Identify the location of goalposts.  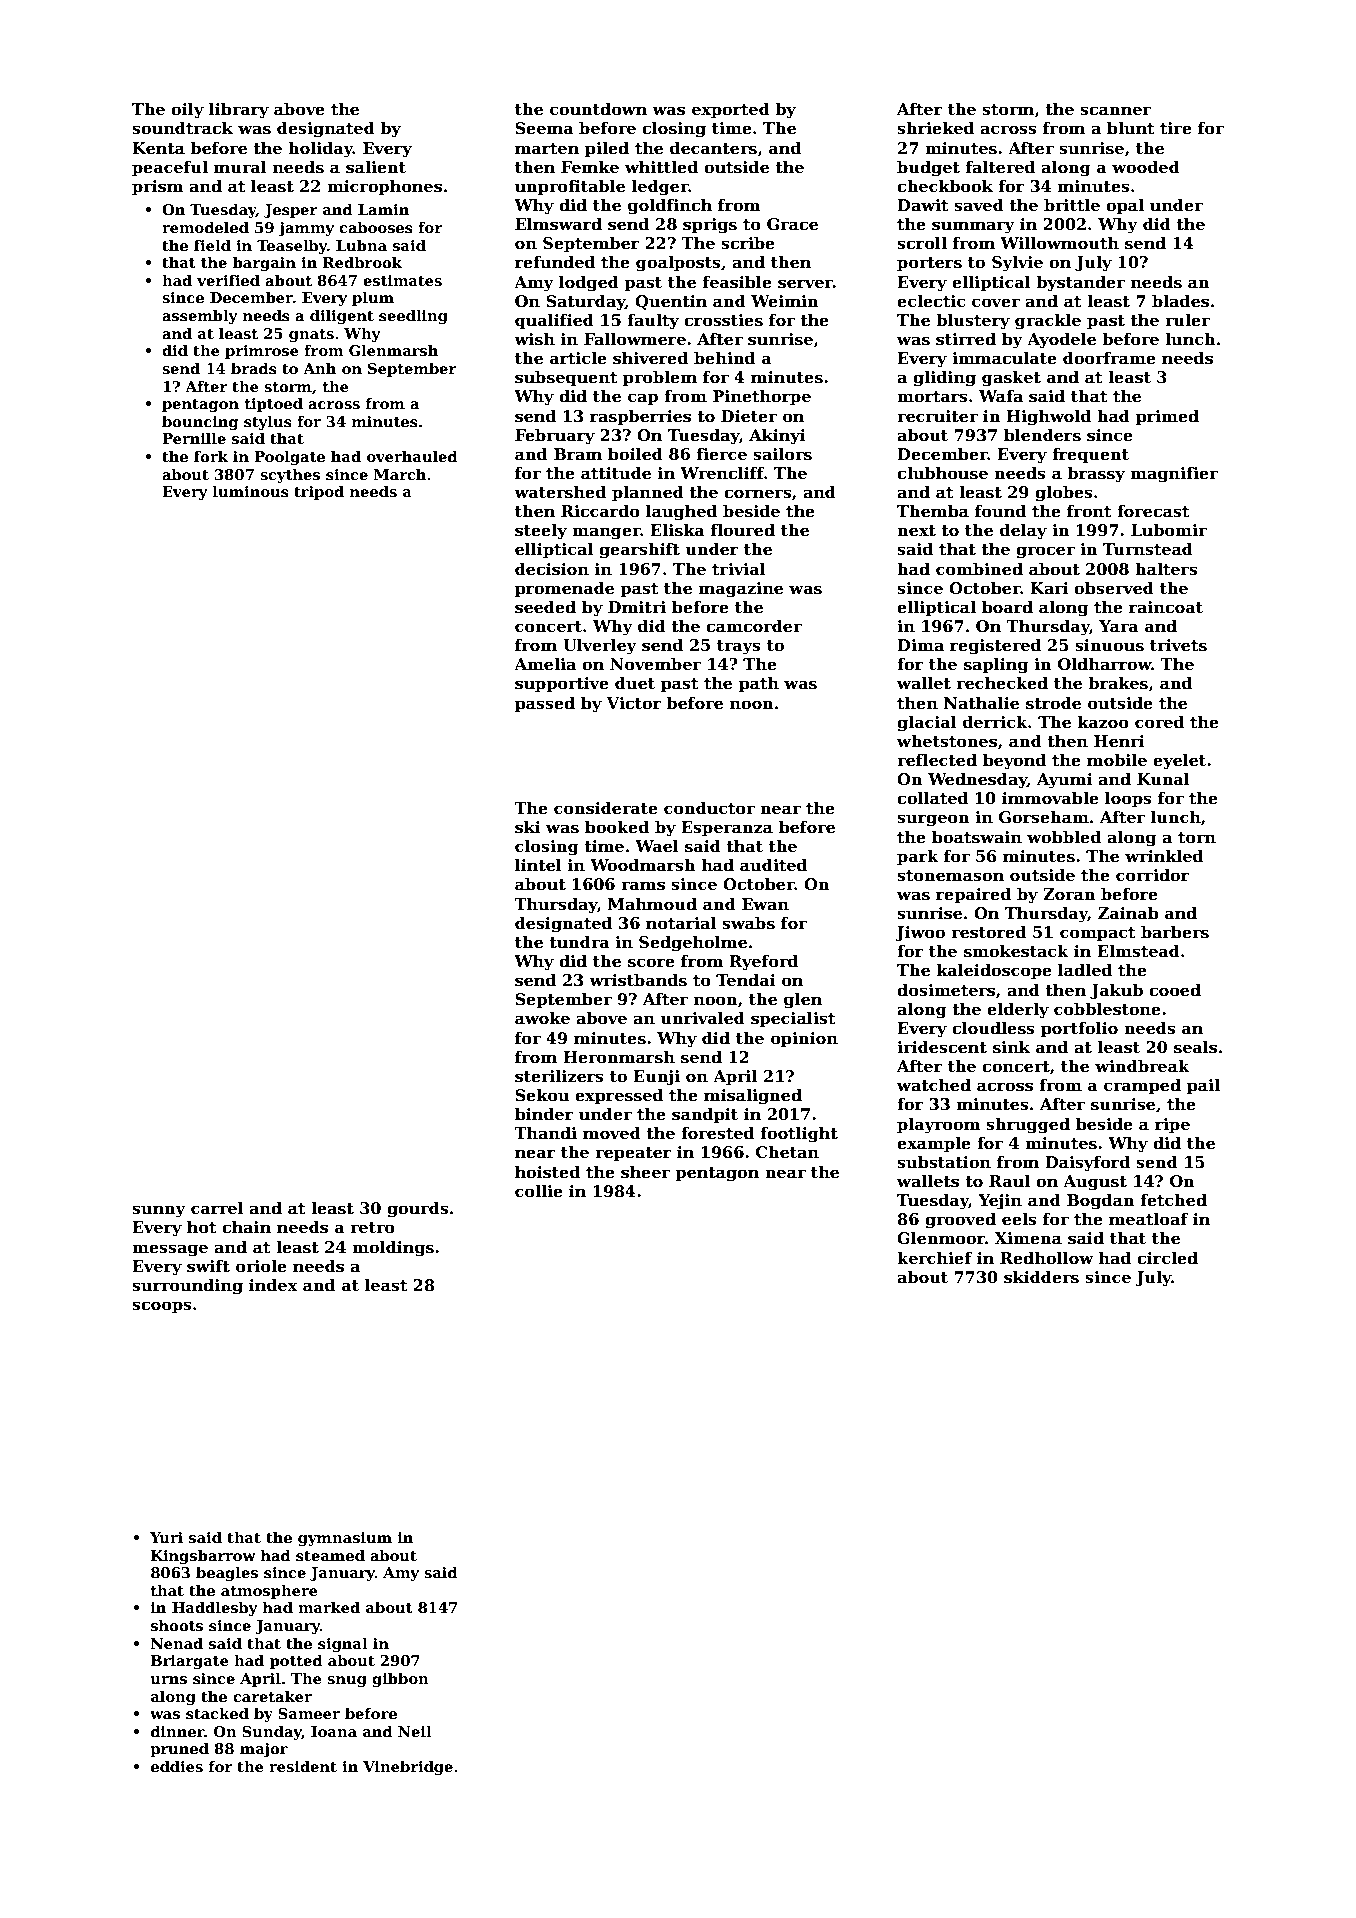
(678, 264).
